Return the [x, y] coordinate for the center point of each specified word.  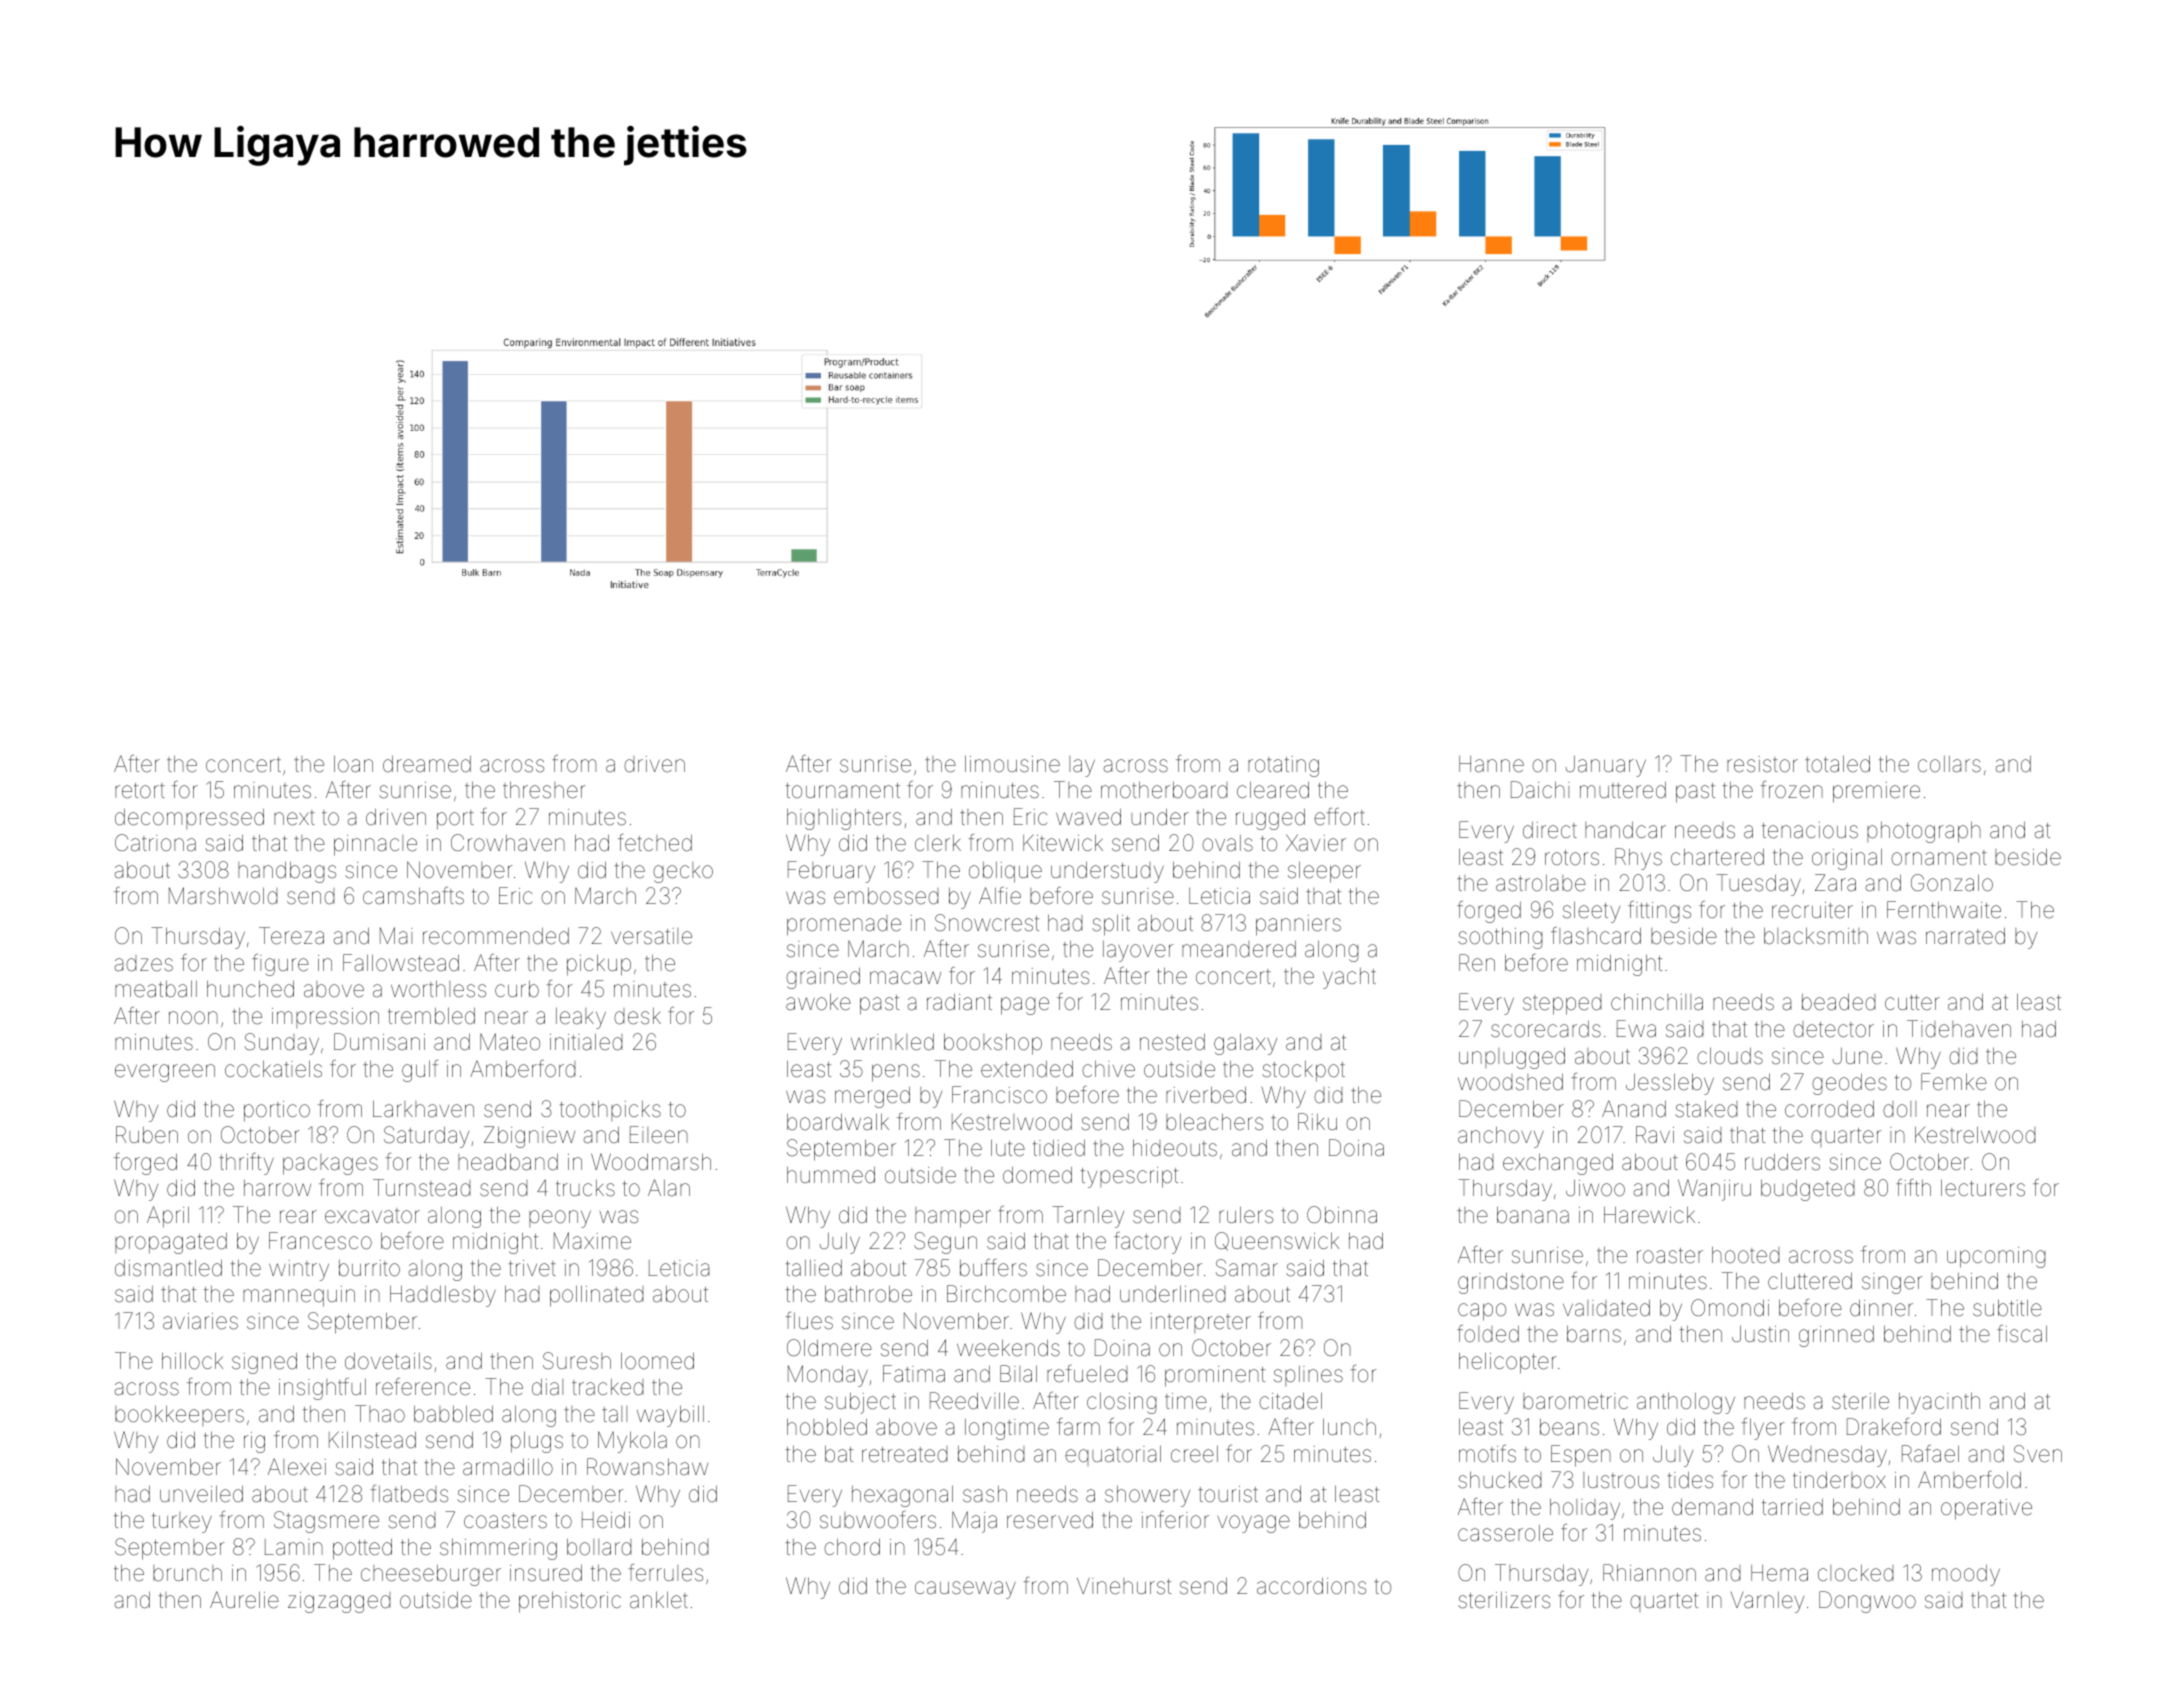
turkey [182, 1522]
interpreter [1201, 1323]
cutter [1912, 1002]
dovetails [388, 1361]
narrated [1965, 936]
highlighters [844, 819]
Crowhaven [508, 842]
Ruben [147, 1135]
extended [1027, 1069]
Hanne [1491, 764]
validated [1606, 1308]
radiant [959, 1002]
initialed [586, 1042]
